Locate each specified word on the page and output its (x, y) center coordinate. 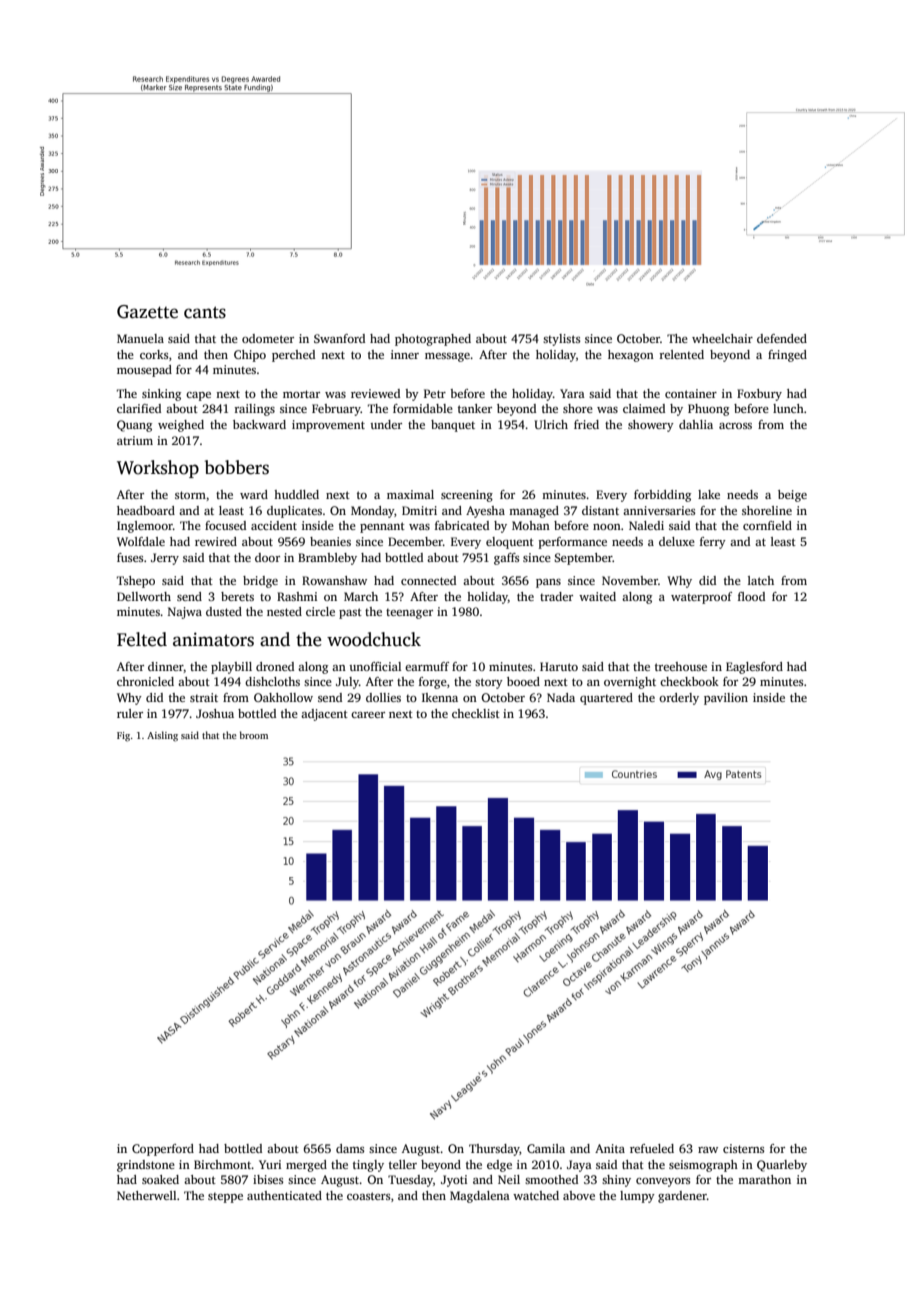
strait (204, 697)
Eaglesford (754, 668)
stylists (561, 340)
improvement (328, 426)
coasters (368, 1196)
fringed (787, 356)
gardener (682, 1197)
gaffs (506, 559)
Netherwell (146, 1195)
